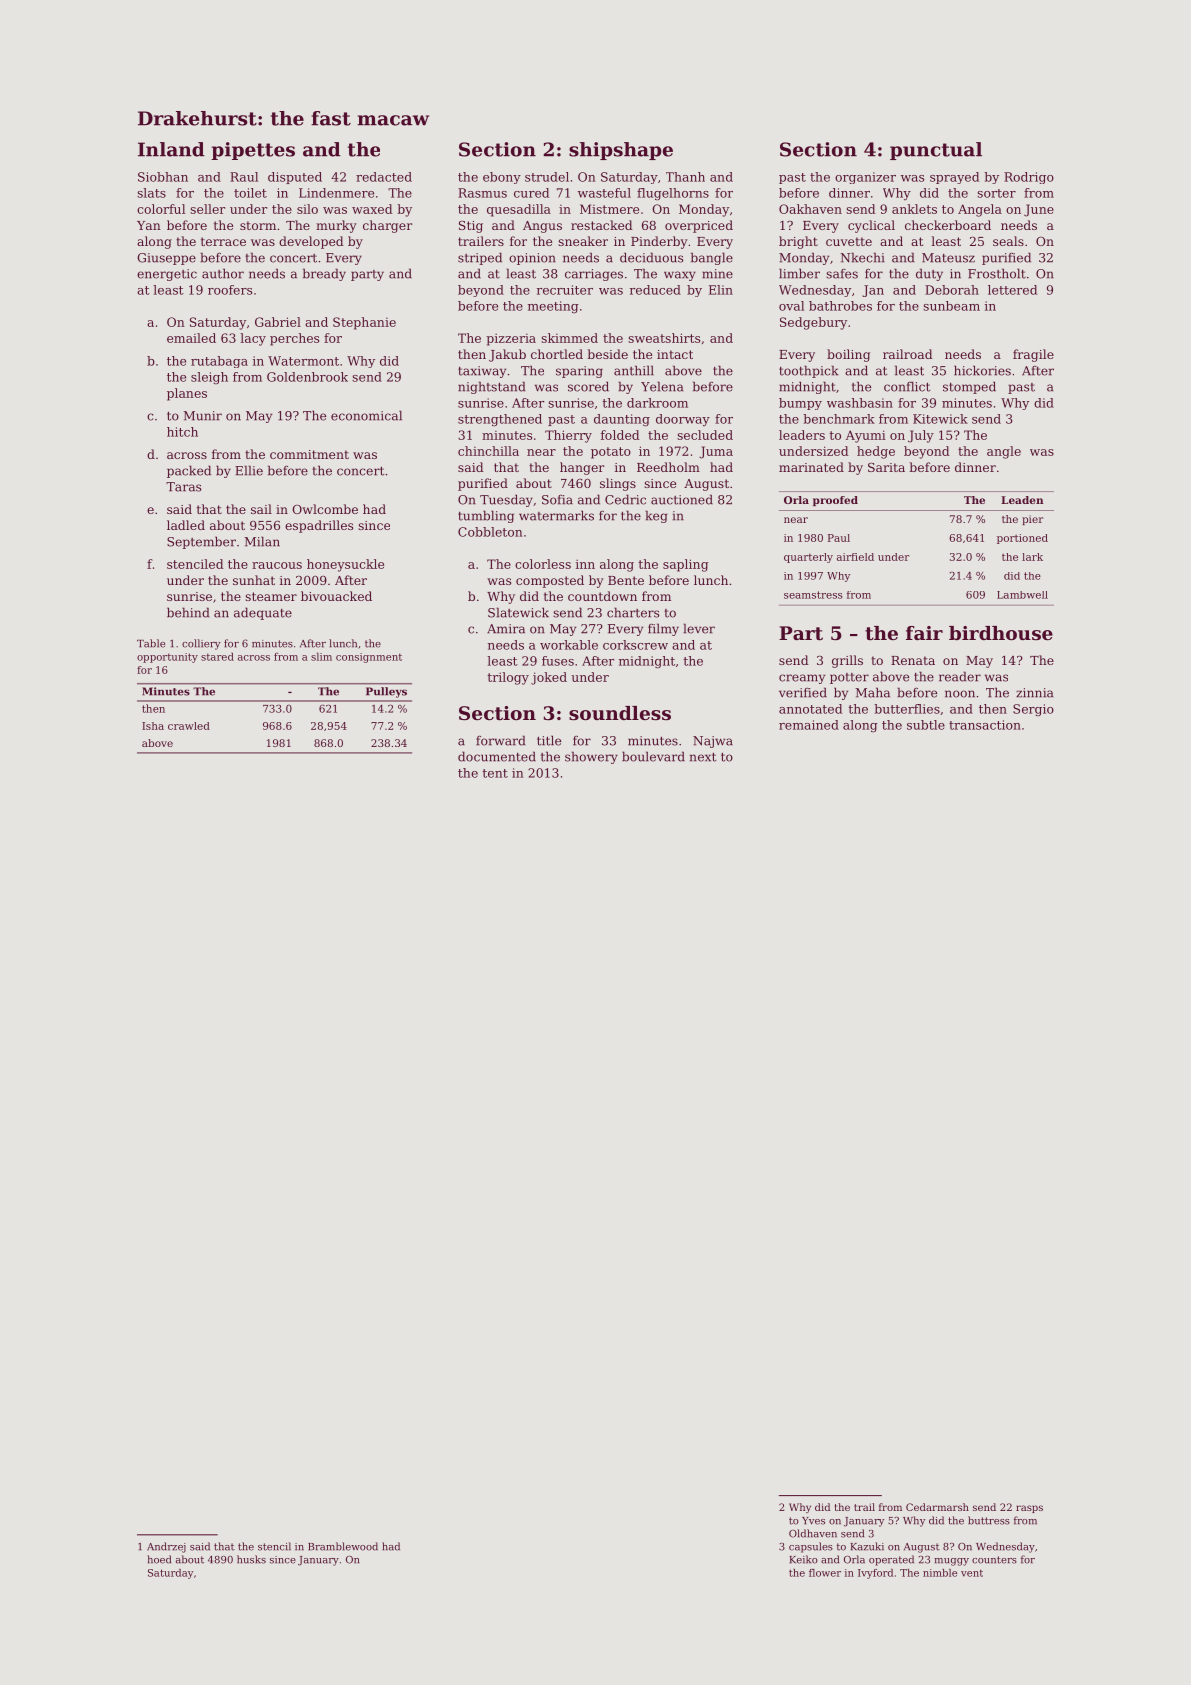 The image size is (1191, 1685). I want to click on Bramblewood, so click(343, 1546).
